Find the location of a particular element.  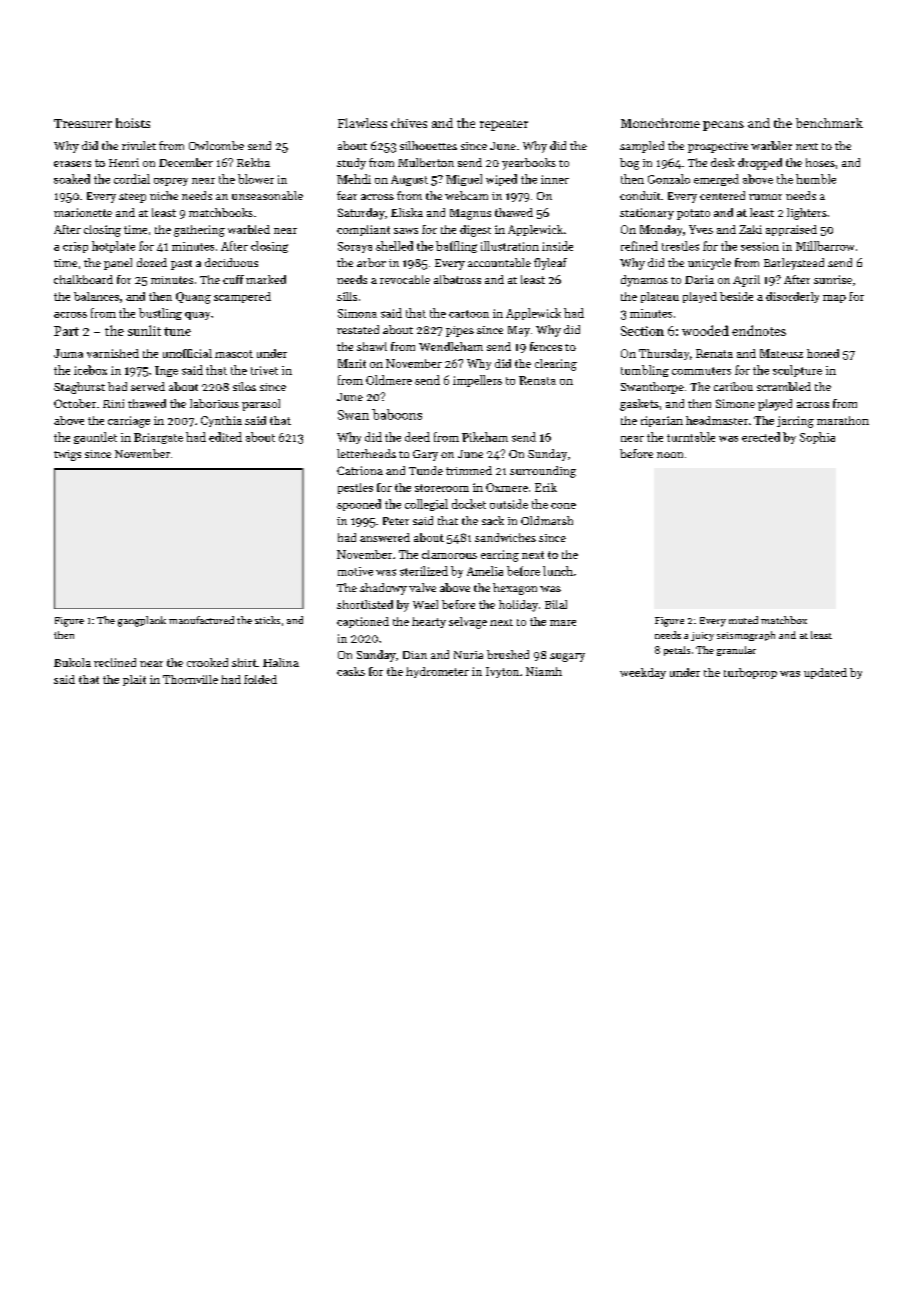

lunch is located at coordinates (558, 571).
